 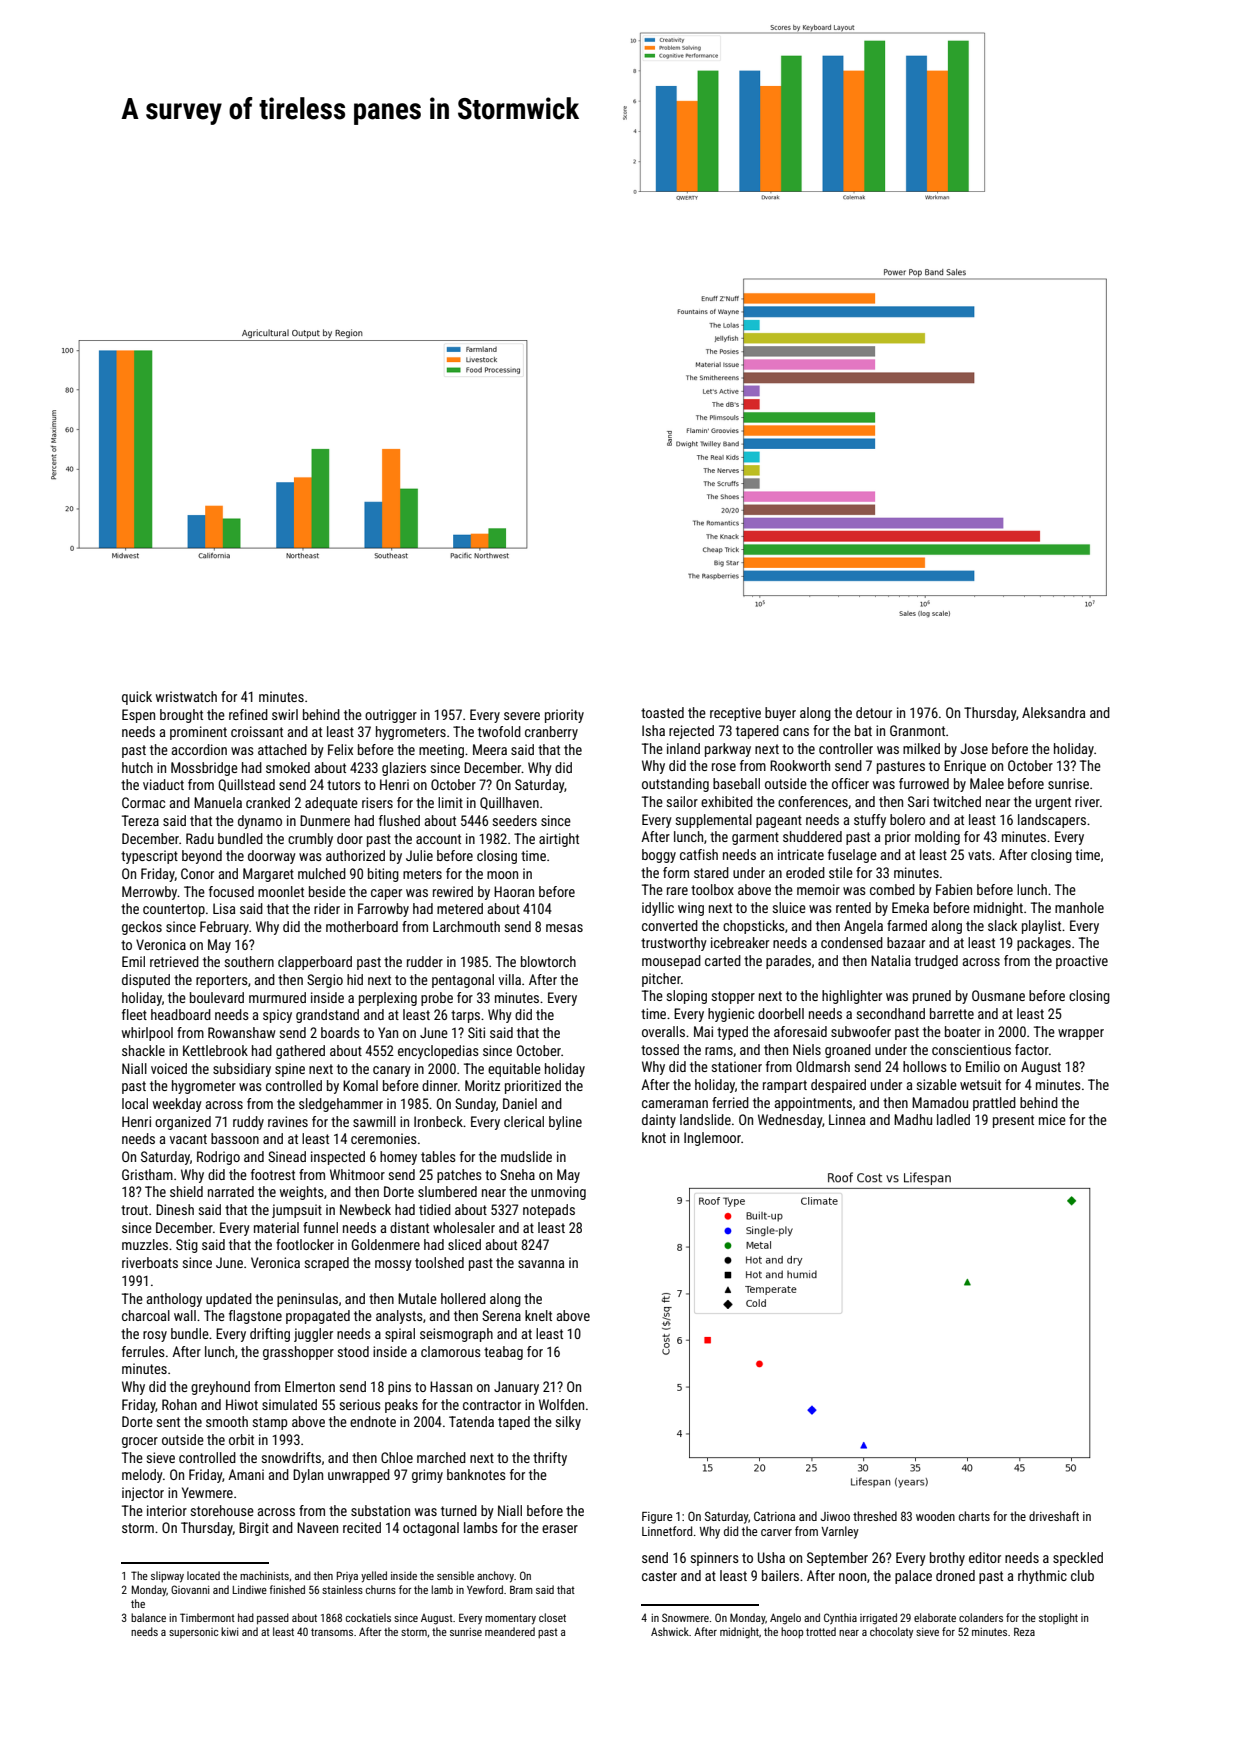 I want to click on ladled, so click(x=953, y=1119).
